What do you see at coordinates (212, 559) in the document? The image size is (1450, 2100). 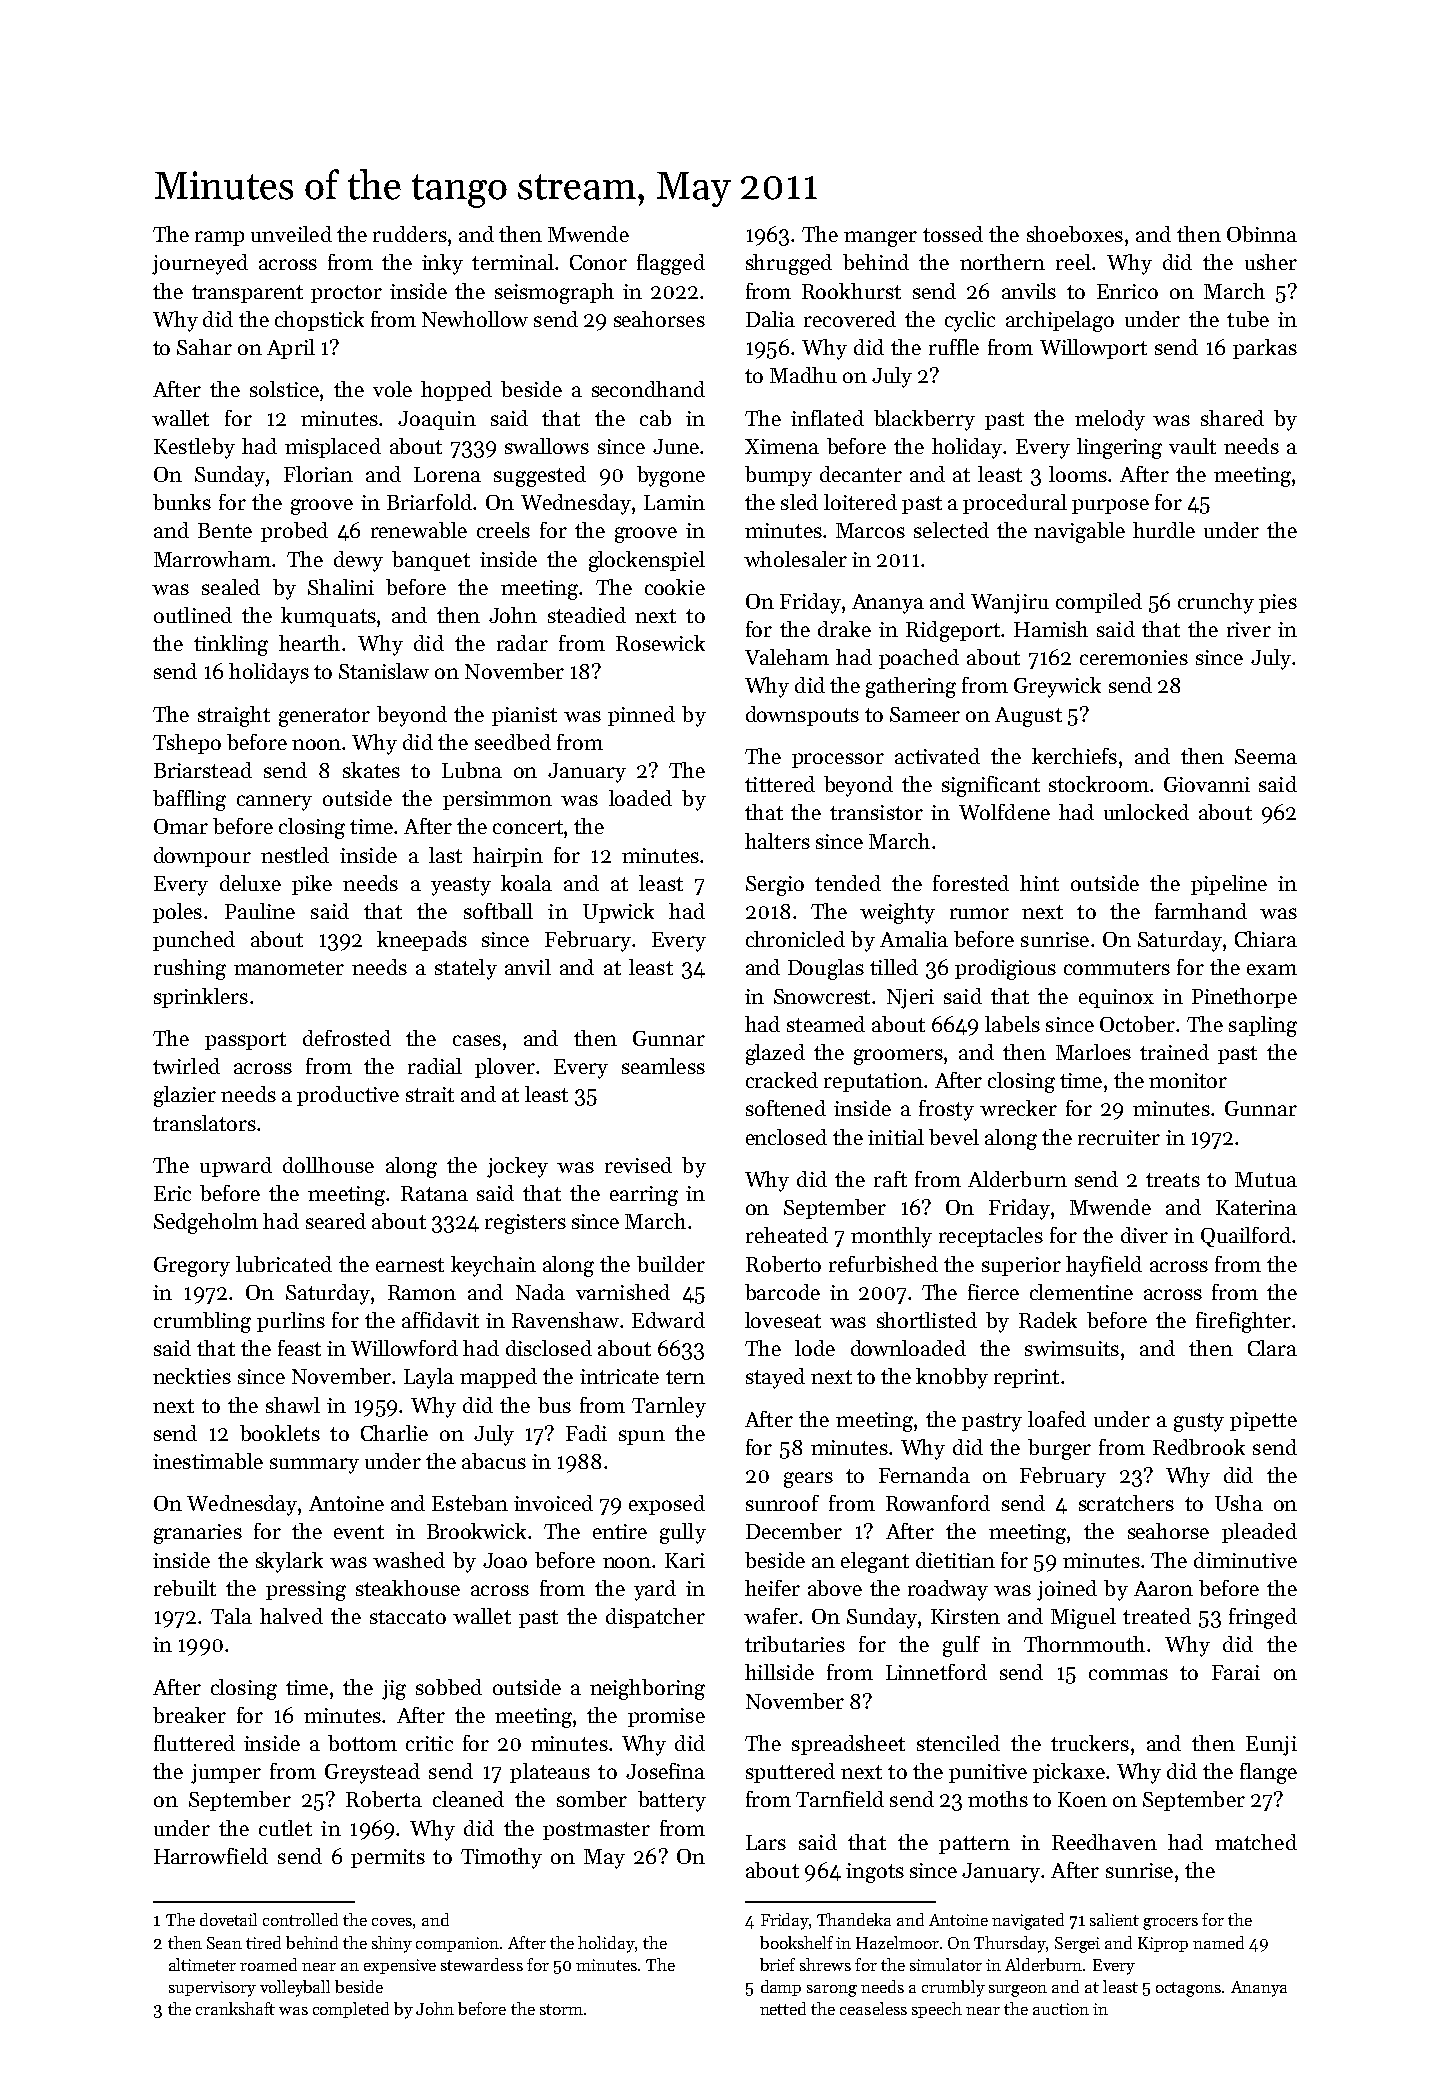 I see `Marrowham` at bounding box center [212, 559].
